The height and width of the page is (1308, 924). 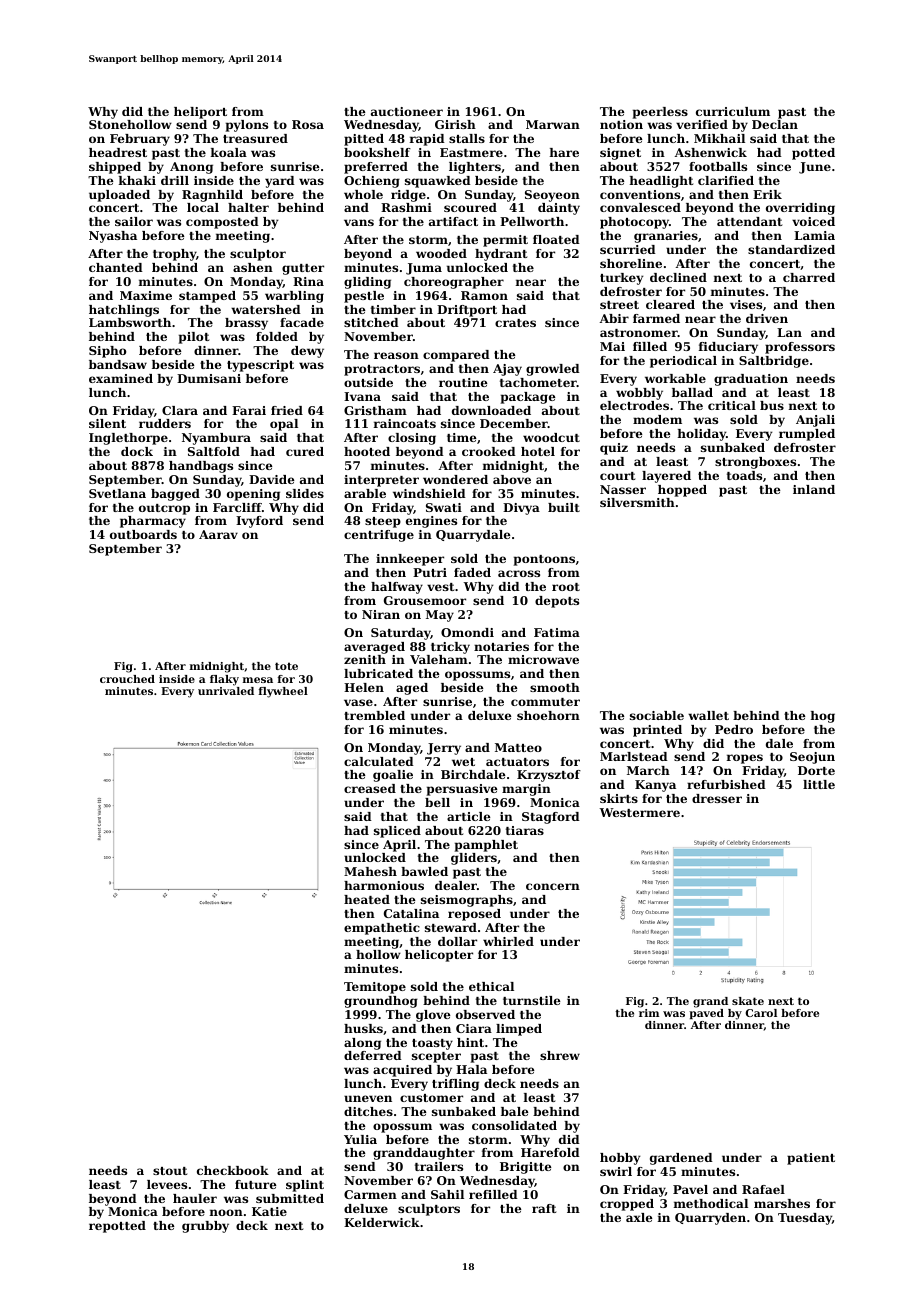 What do you see at coordinates (222, 223) in the page?
I see `composted` at bounding box center [222, 223].
